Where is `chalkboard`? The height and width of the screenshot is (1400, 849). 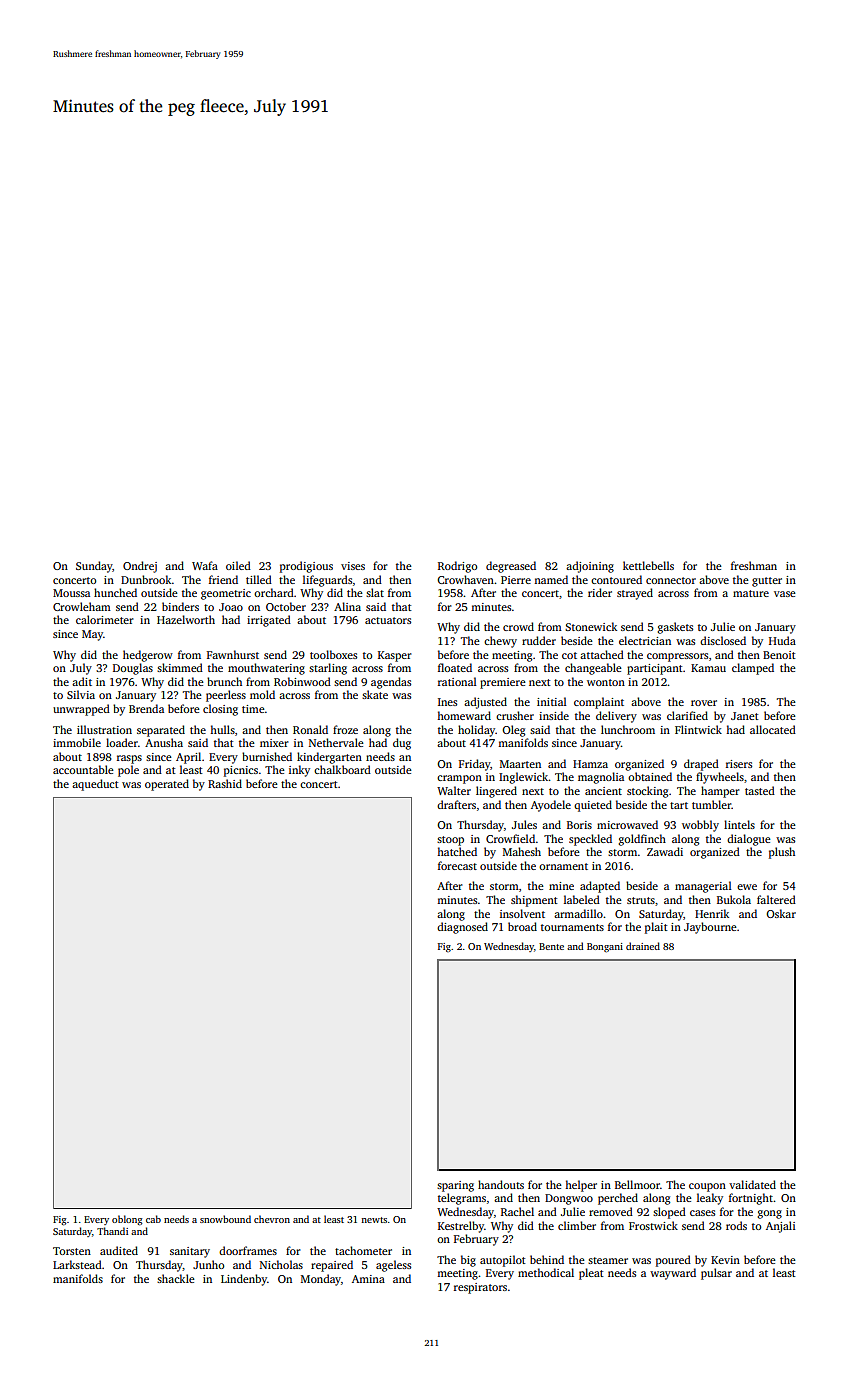 chalkboard is located at coordinates (342, 769).
